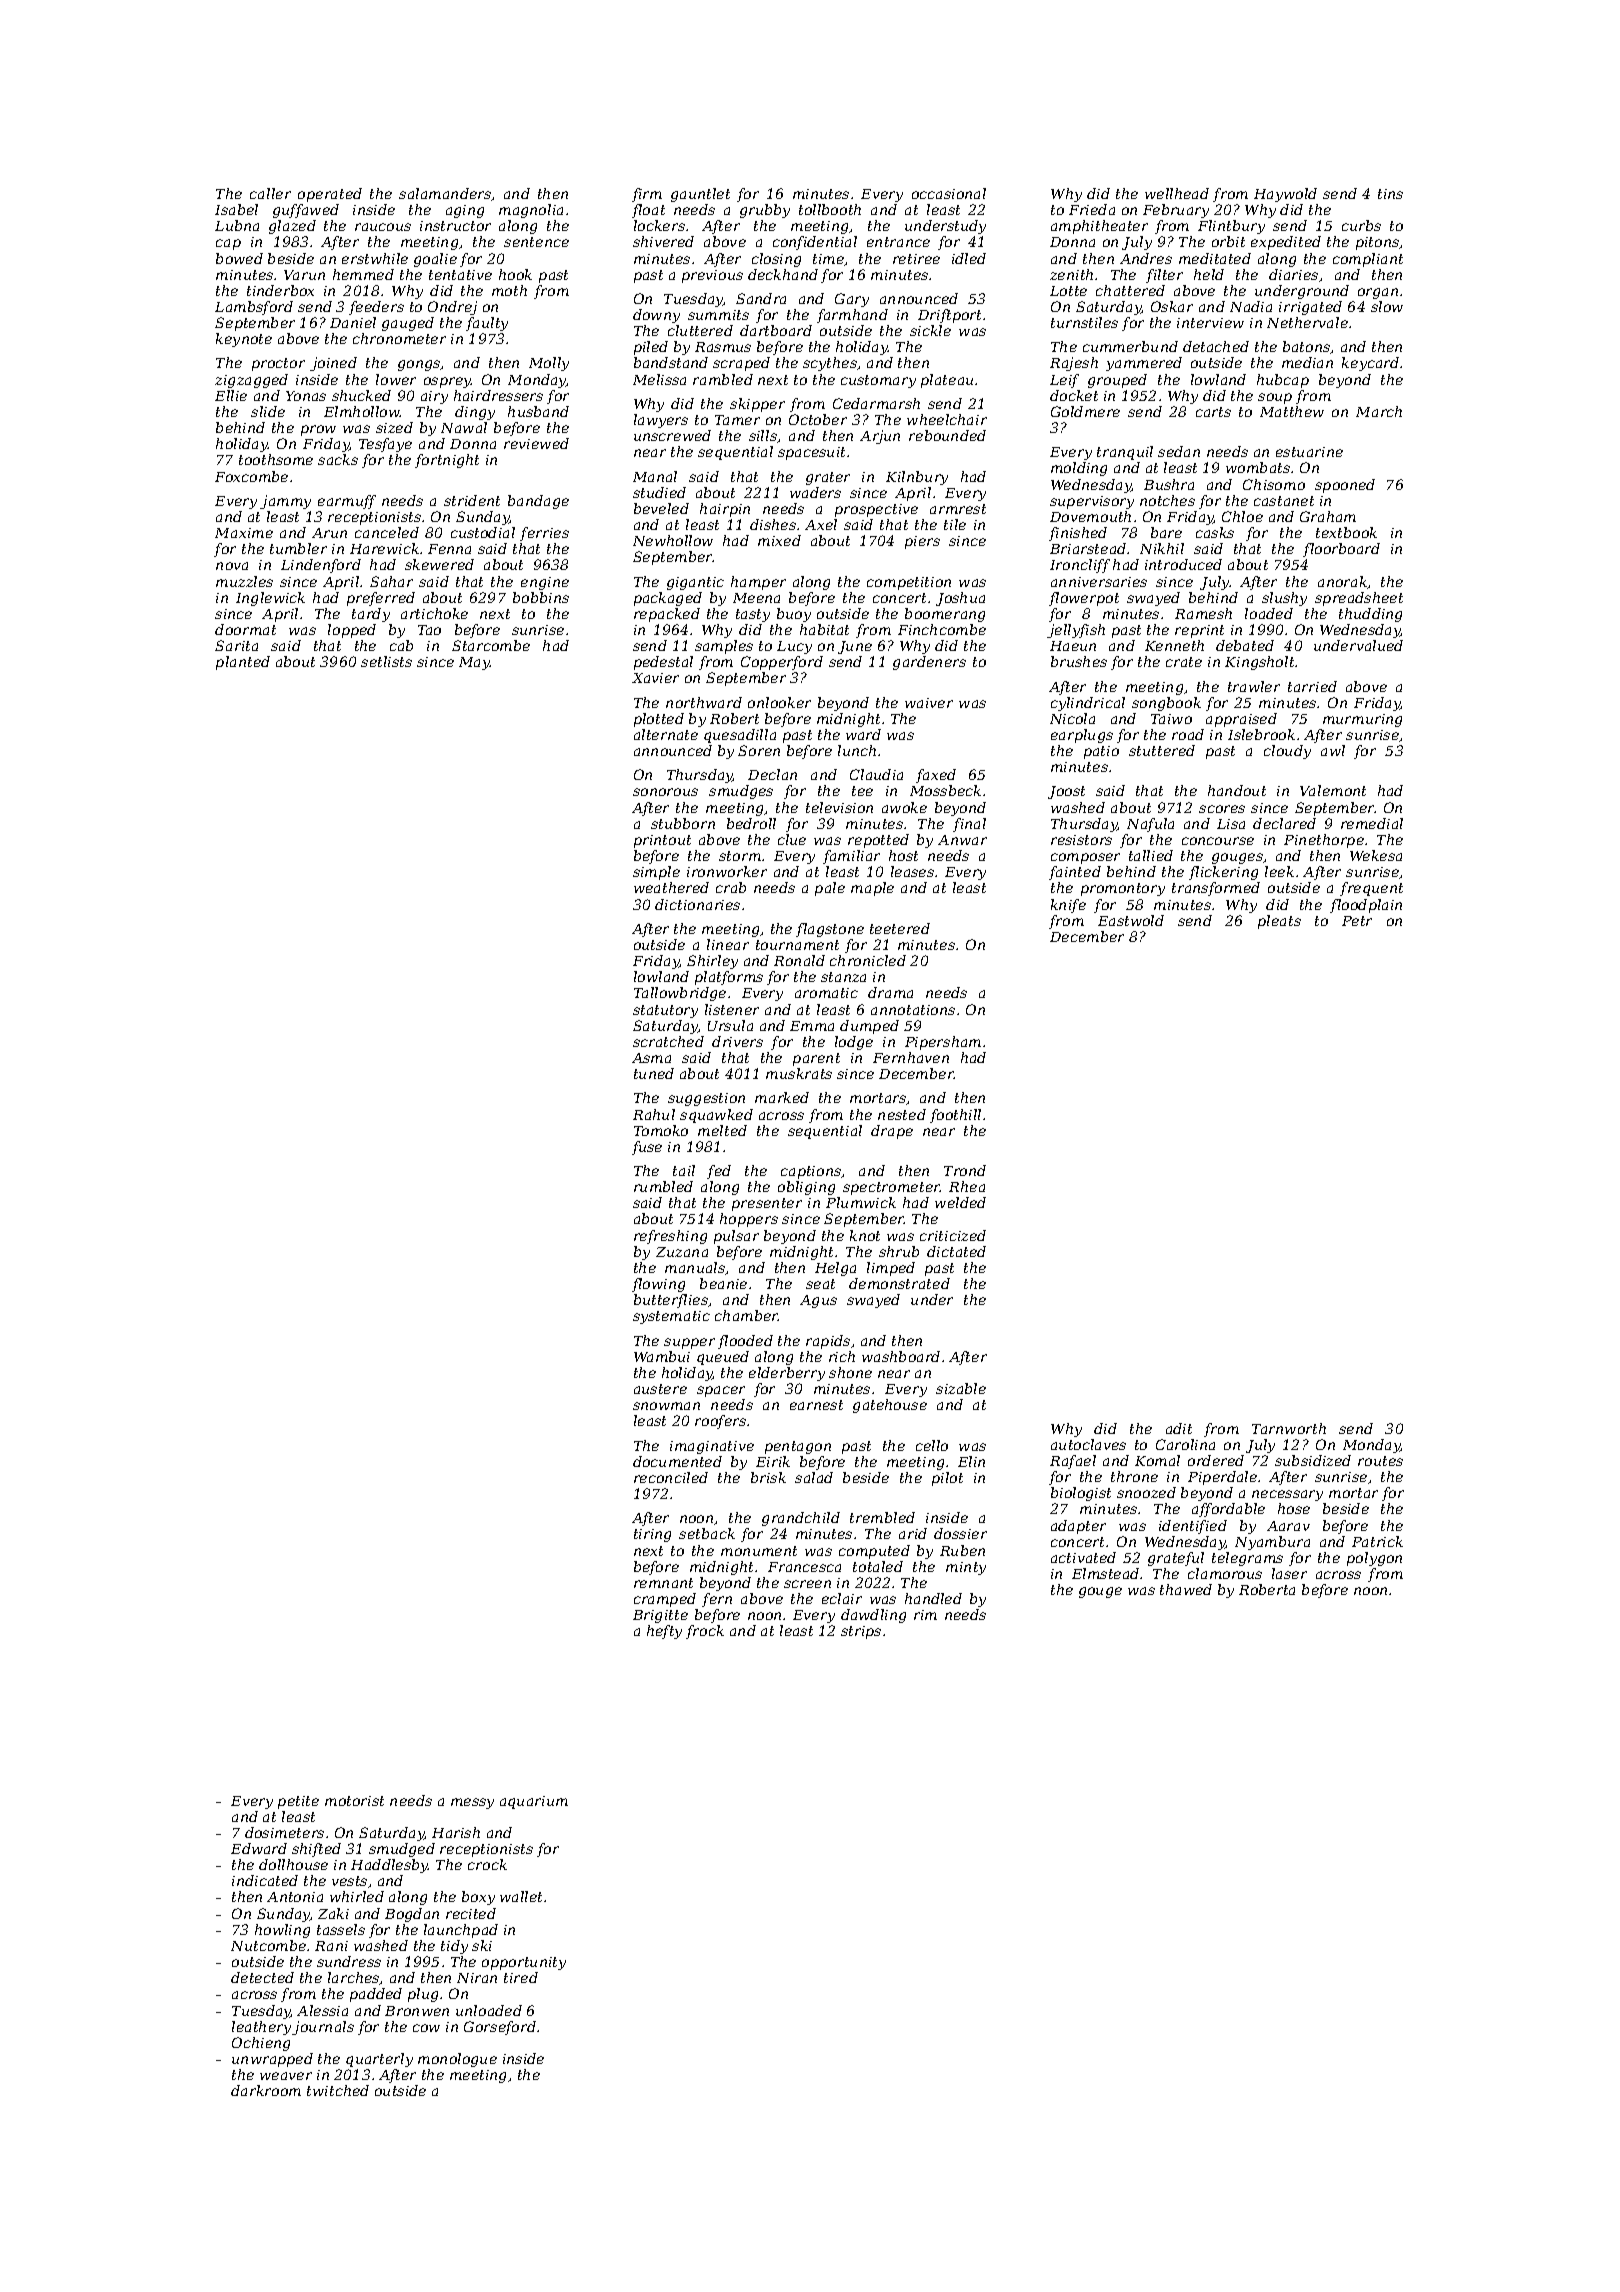 Image resolution: width=1620 pixels, height=2292 pixels. Describe the element at coordinates (500, 2028) in the image. I see `Gorseford` at that location.
